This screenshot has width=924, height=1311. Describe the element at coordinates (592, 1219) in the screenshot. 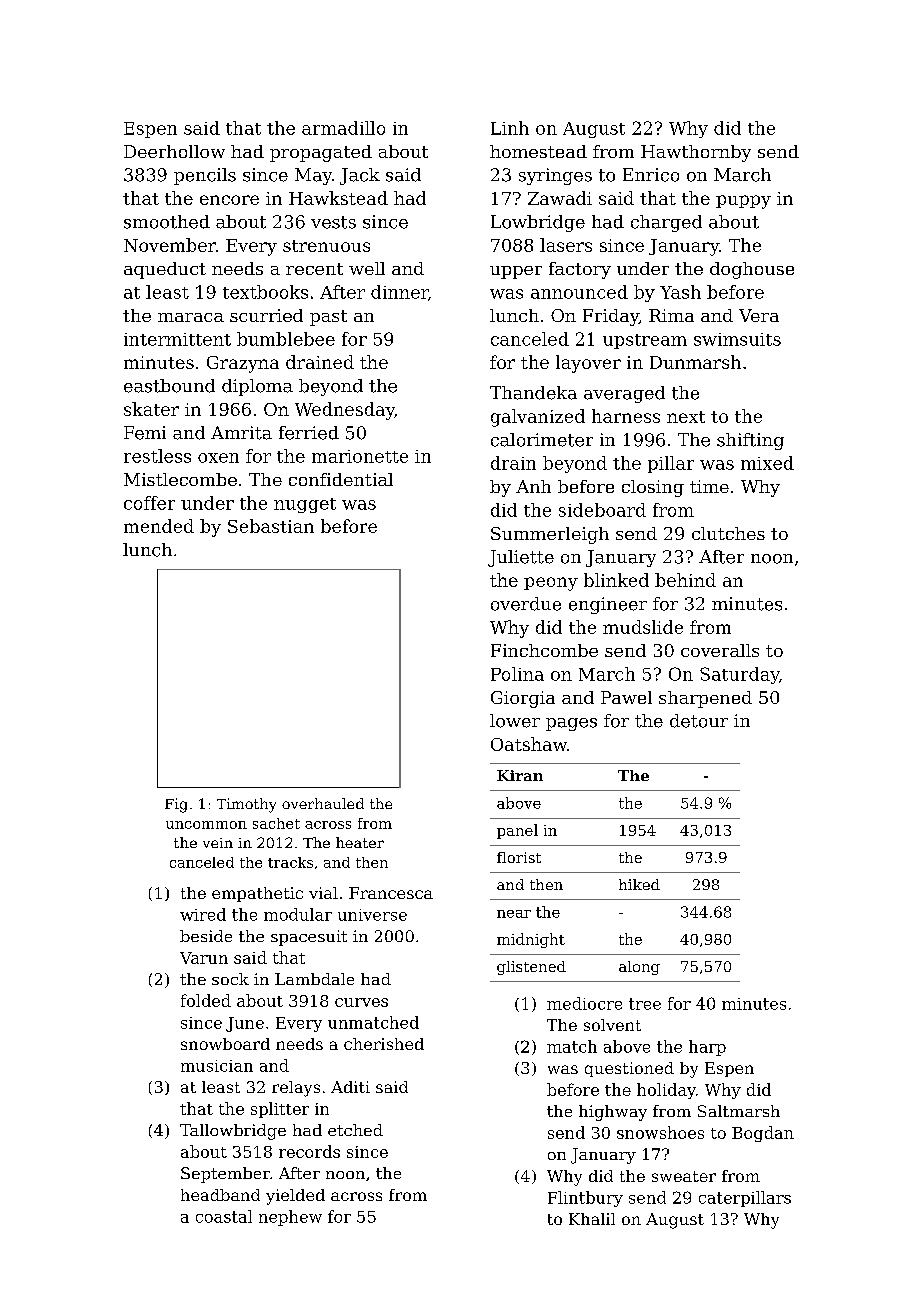

I see `Khalil` at that location.
